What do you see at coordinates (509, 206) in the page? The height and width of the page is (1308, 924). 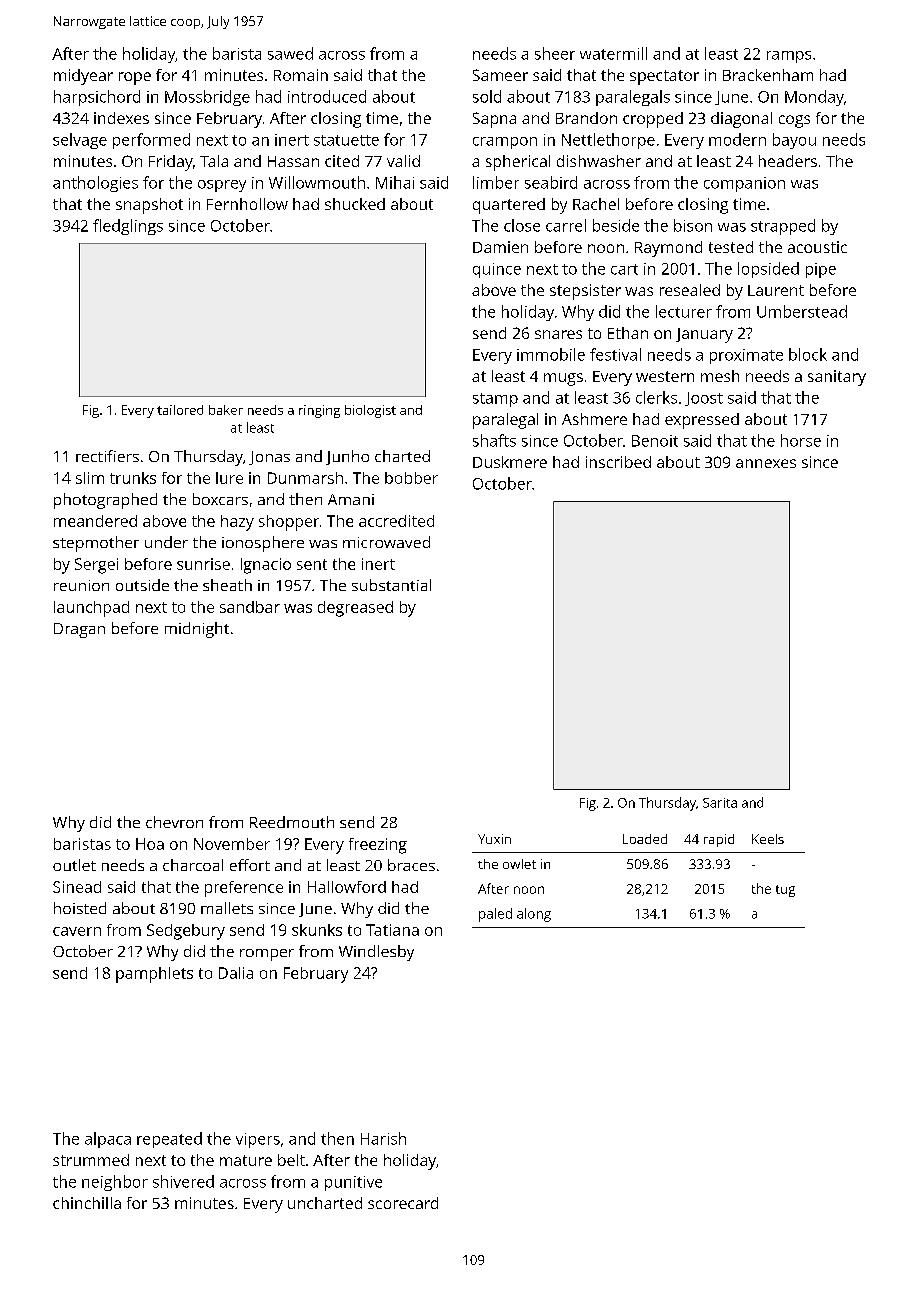 I see `quartered` at bounding box center [509, 206].
